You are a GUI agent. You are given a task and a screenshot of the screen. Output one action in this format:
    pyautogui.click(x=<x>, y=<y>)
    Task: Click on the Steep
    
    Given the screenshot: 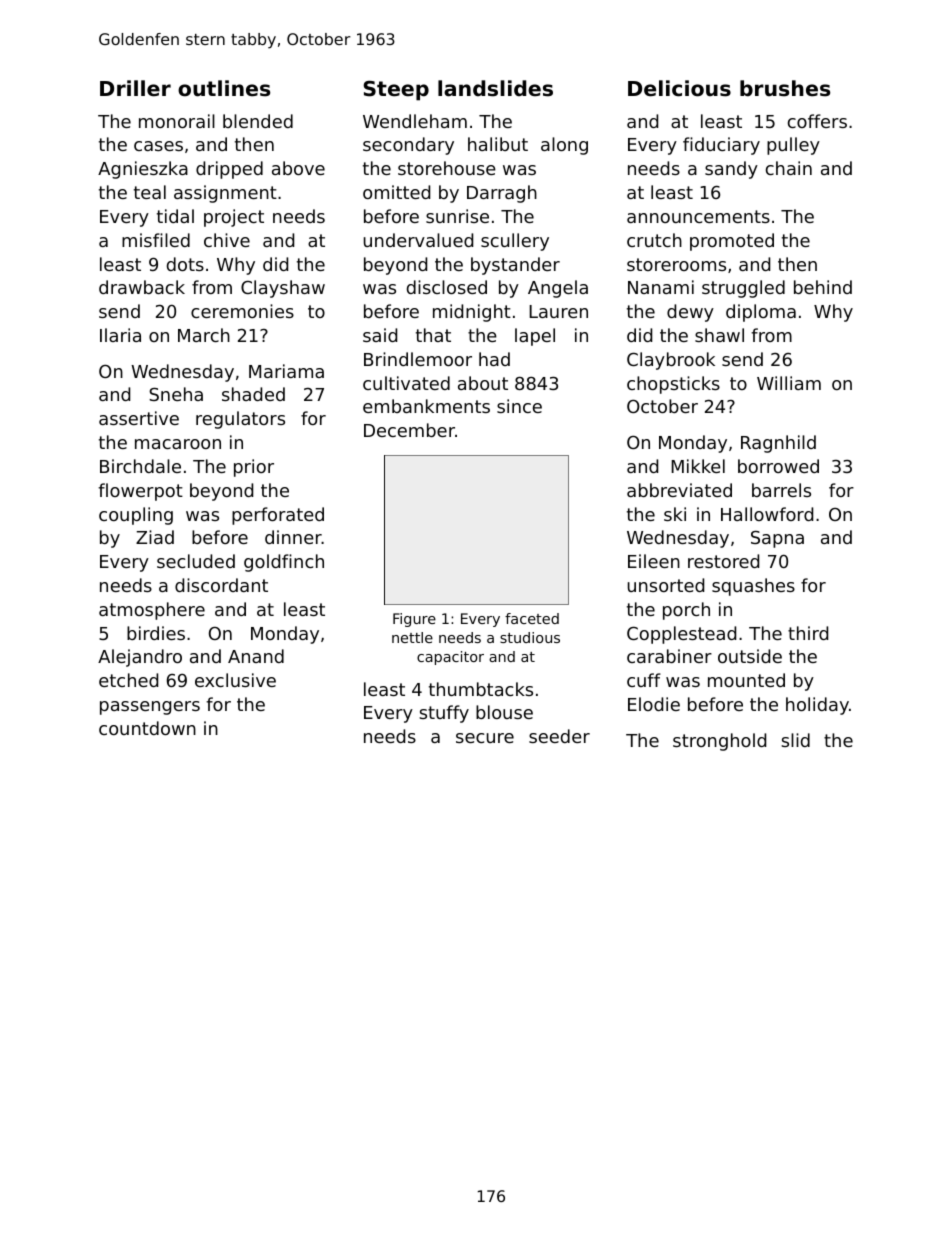 What is the action you would take?
    pyautogui.click(x=396, y=90)
